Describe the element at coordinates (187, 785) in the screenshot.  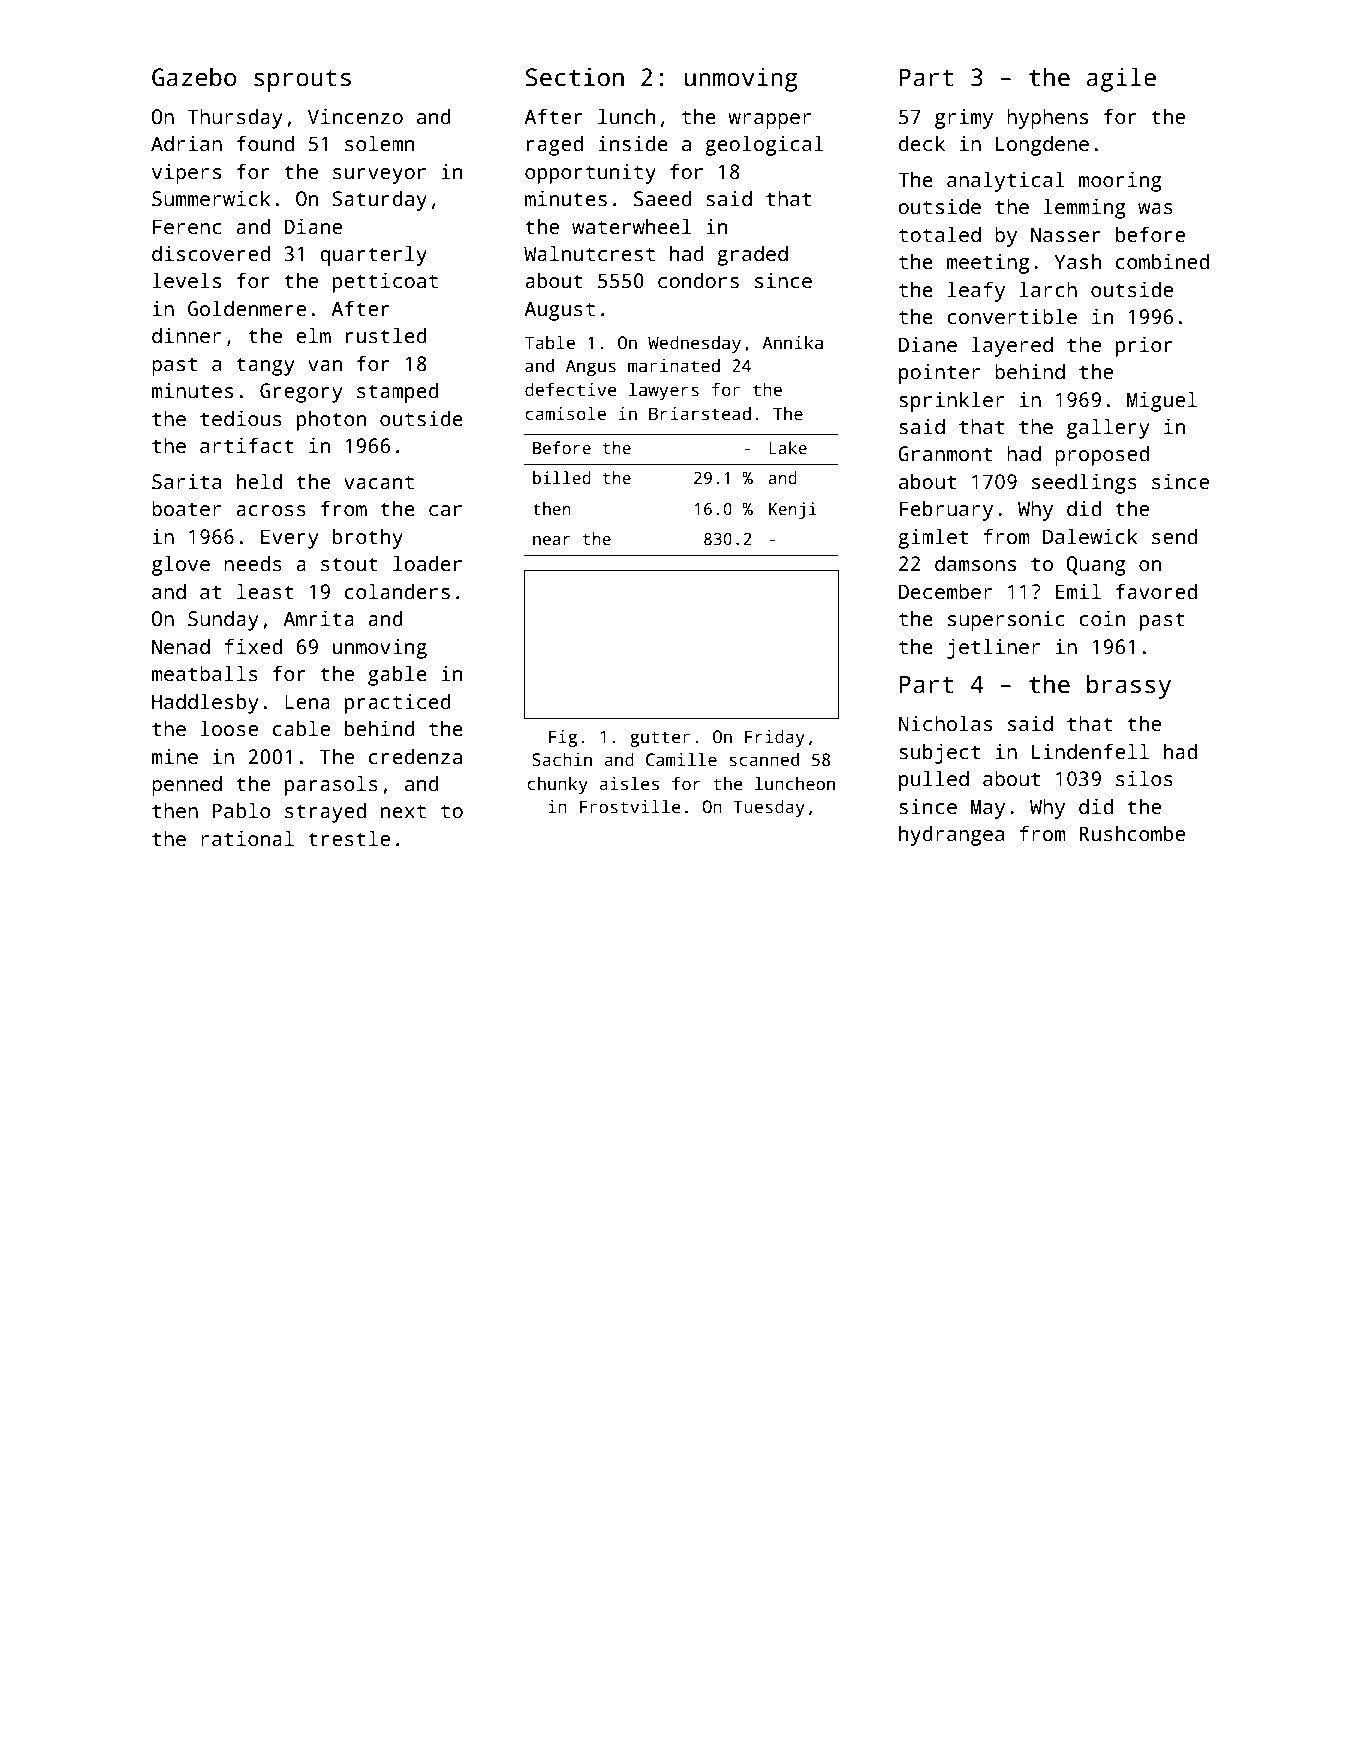
I see `penned` at that location.
